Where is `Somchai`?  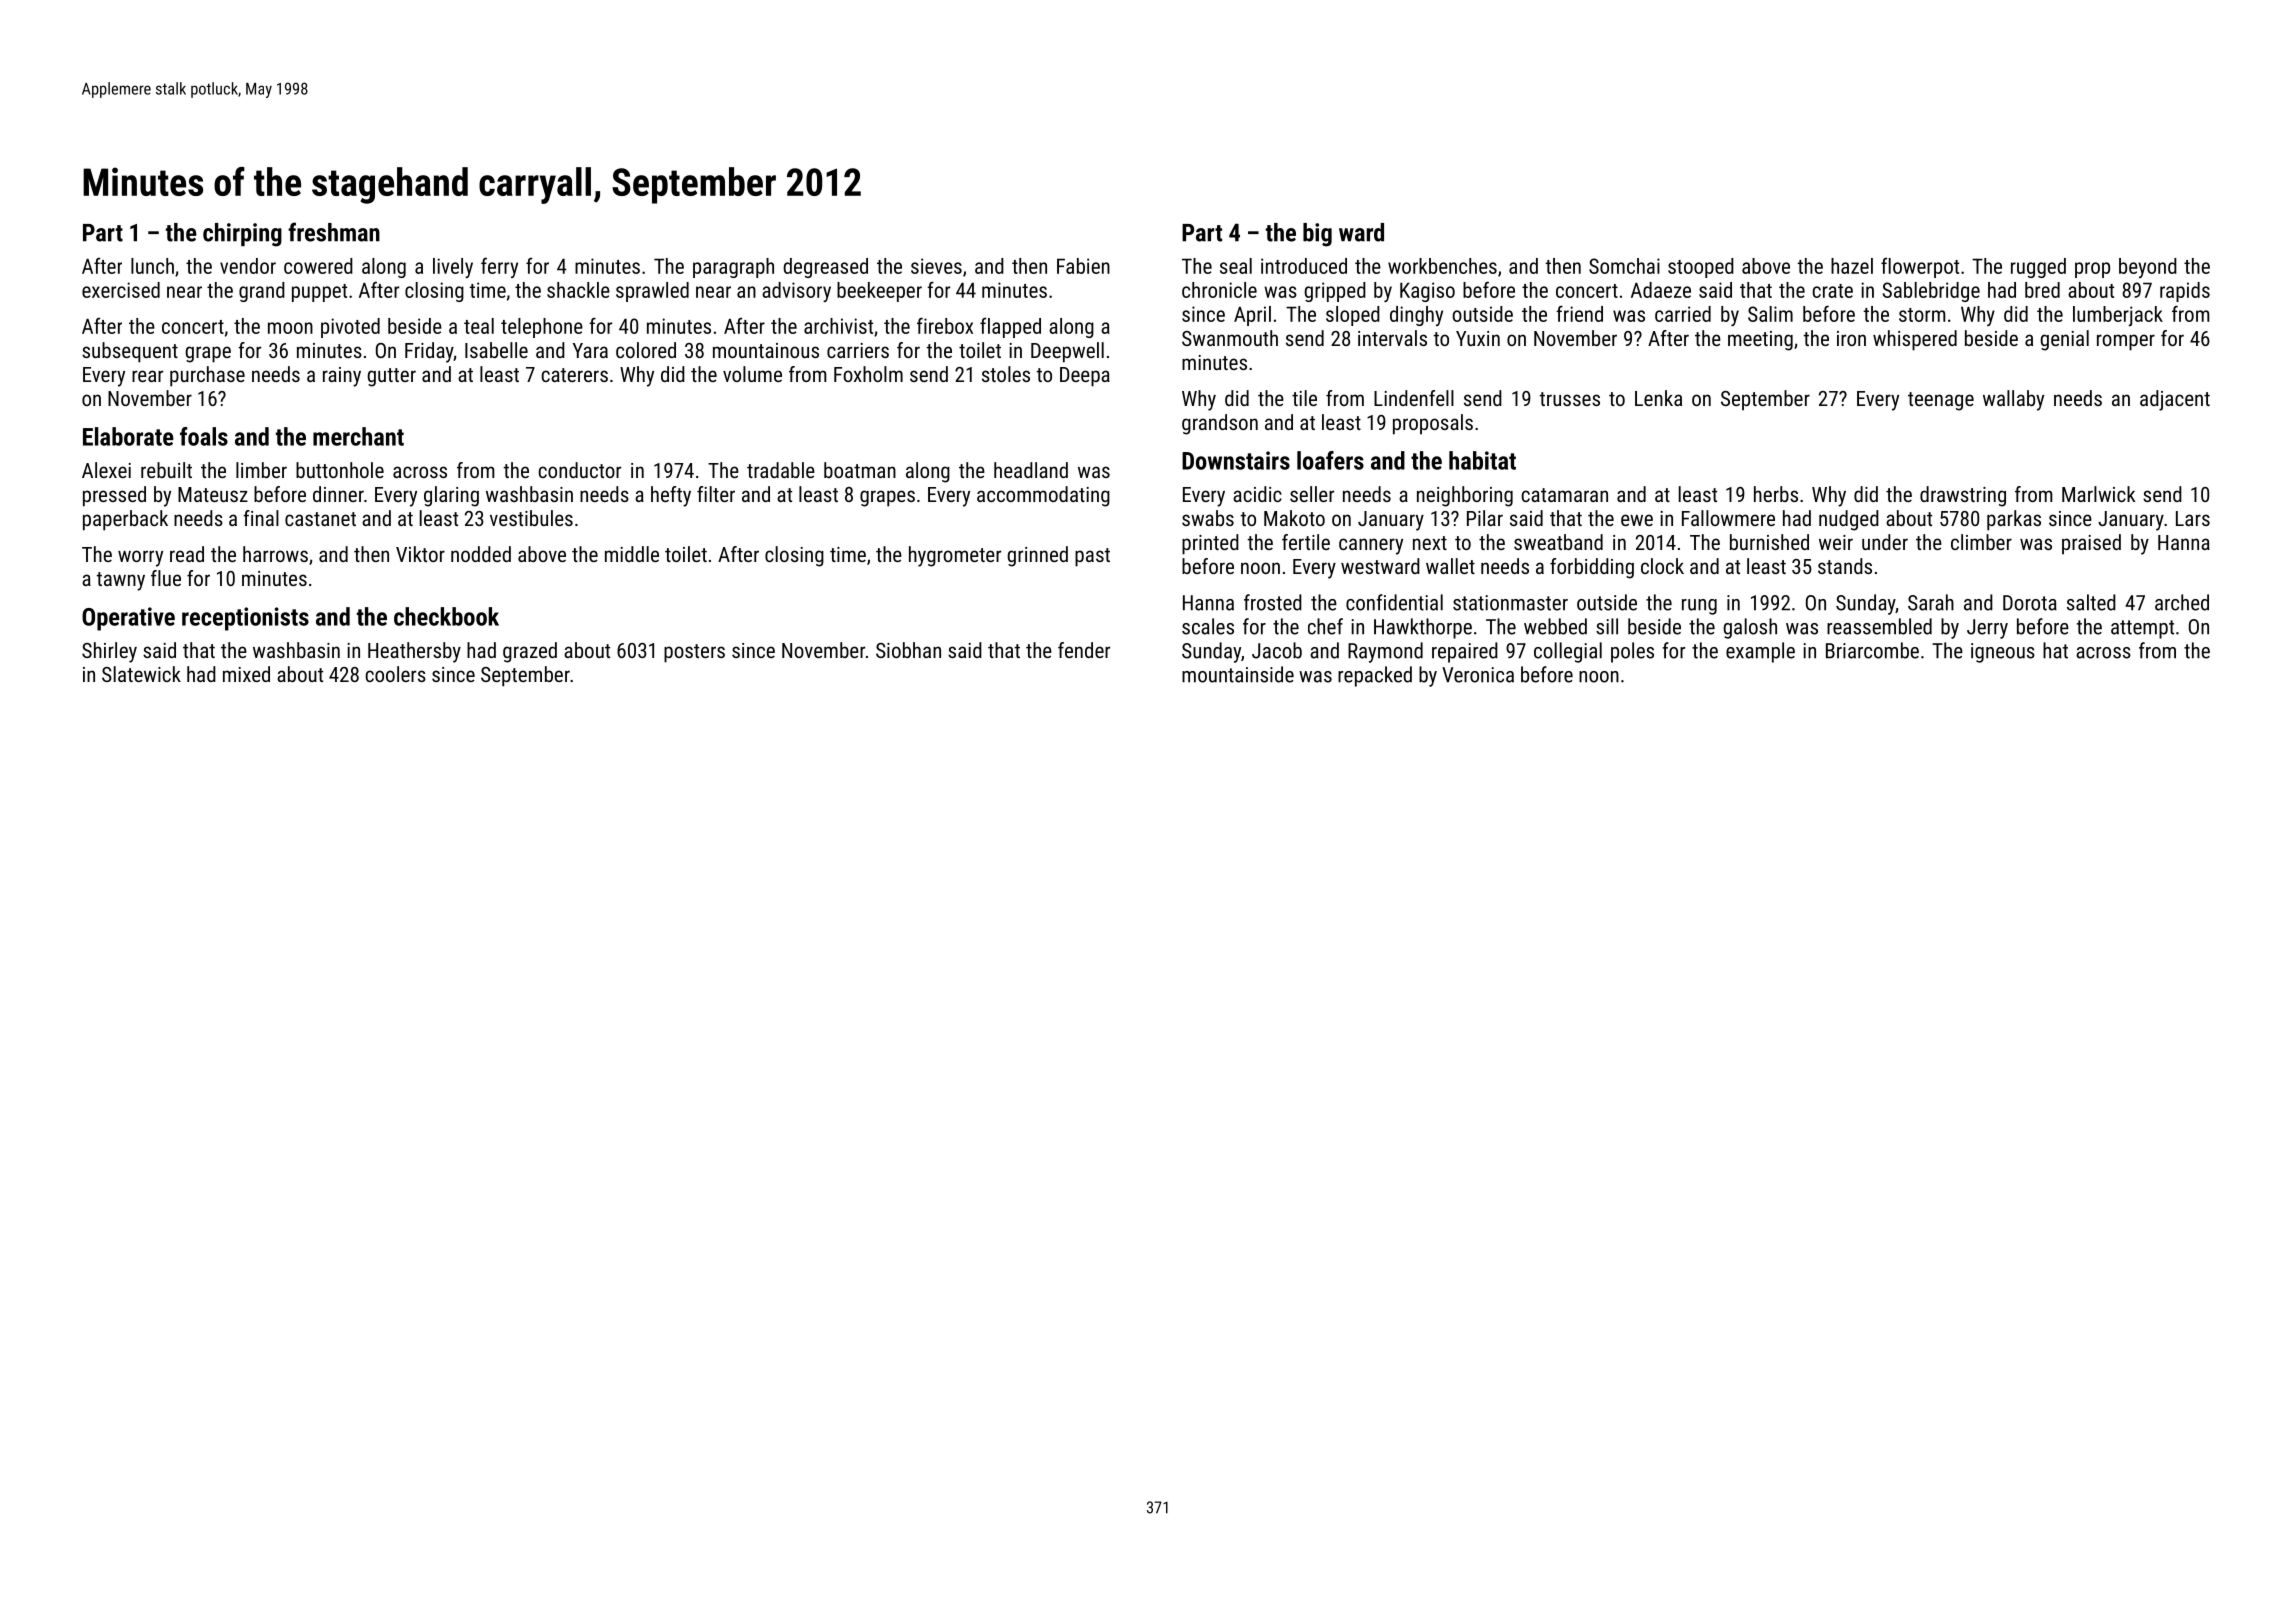 Somchai is located at coordinates (1624, 266).
